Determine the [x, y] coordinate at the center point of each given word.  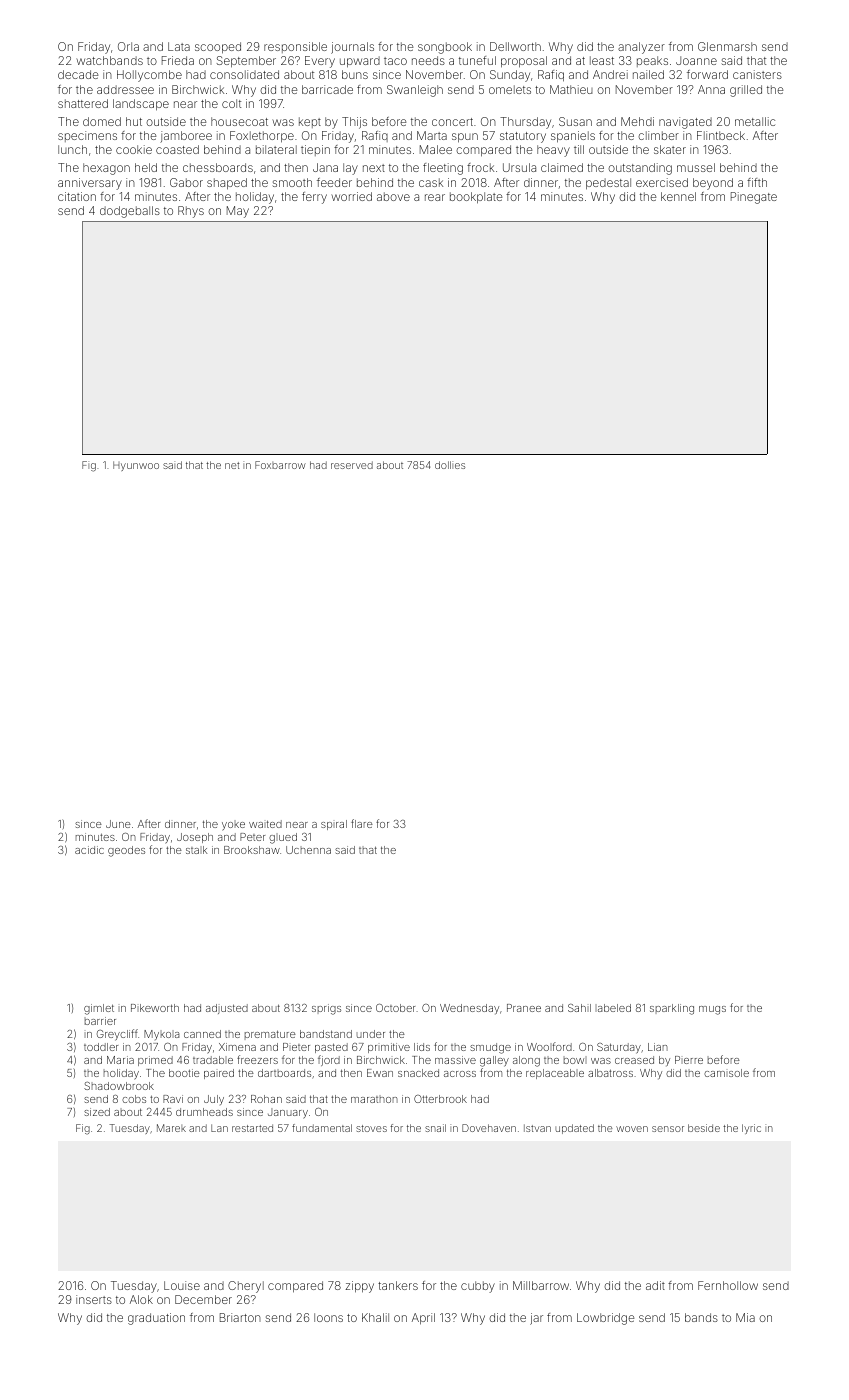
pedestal [608, 184]
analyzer [641, 48]
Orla [128, 46]
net [232, 465]
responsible [295, 47]
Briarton [240, 1317]
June [118, 824]
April [423, 1319]
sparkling [672, 1009]
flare [362, 823]
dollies [450, 465]
